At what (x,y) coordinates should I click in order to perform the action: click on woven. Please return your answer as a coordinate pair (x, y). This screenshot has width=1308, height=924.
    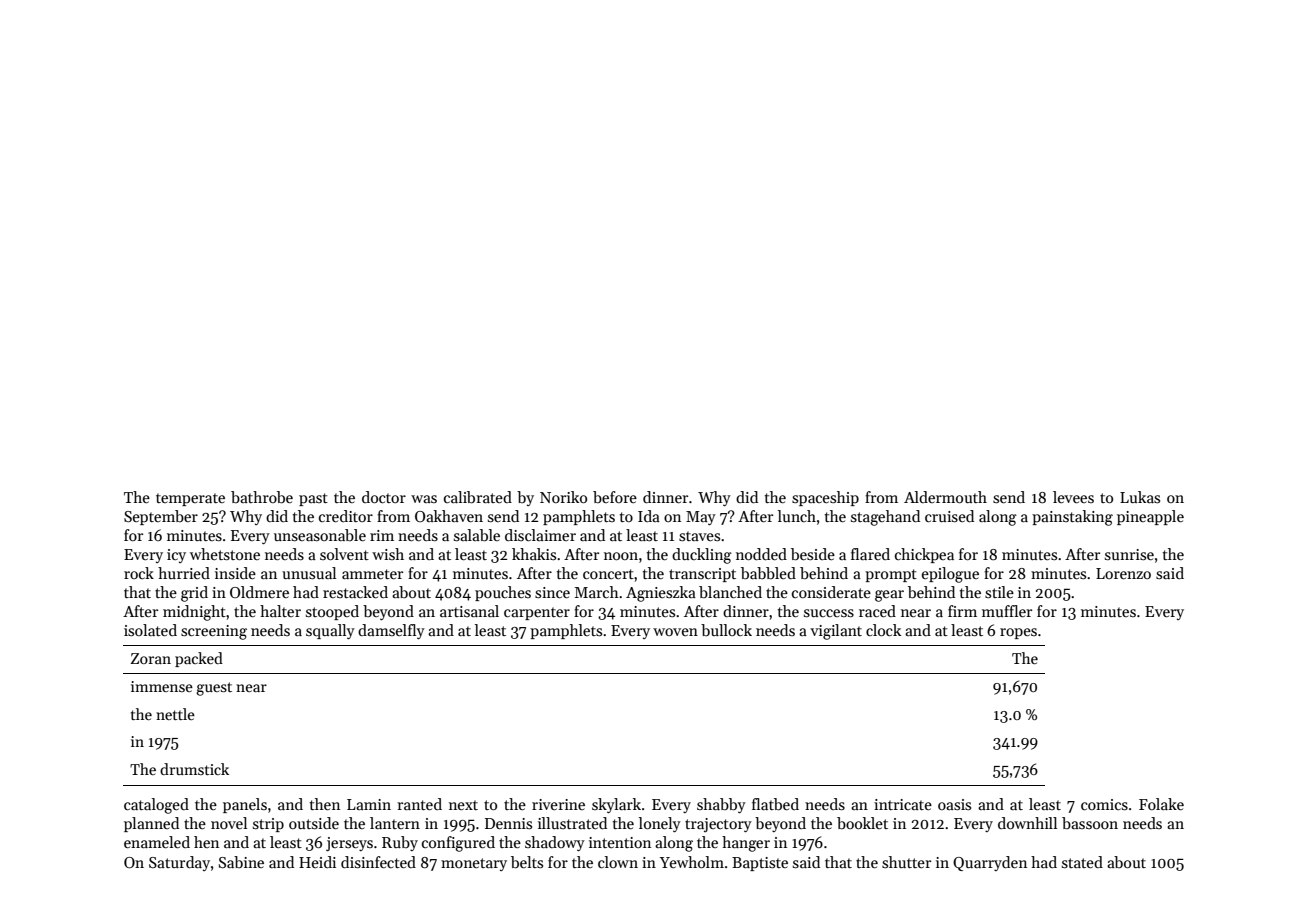
    Looking at the image, I should click on (675, 632).
